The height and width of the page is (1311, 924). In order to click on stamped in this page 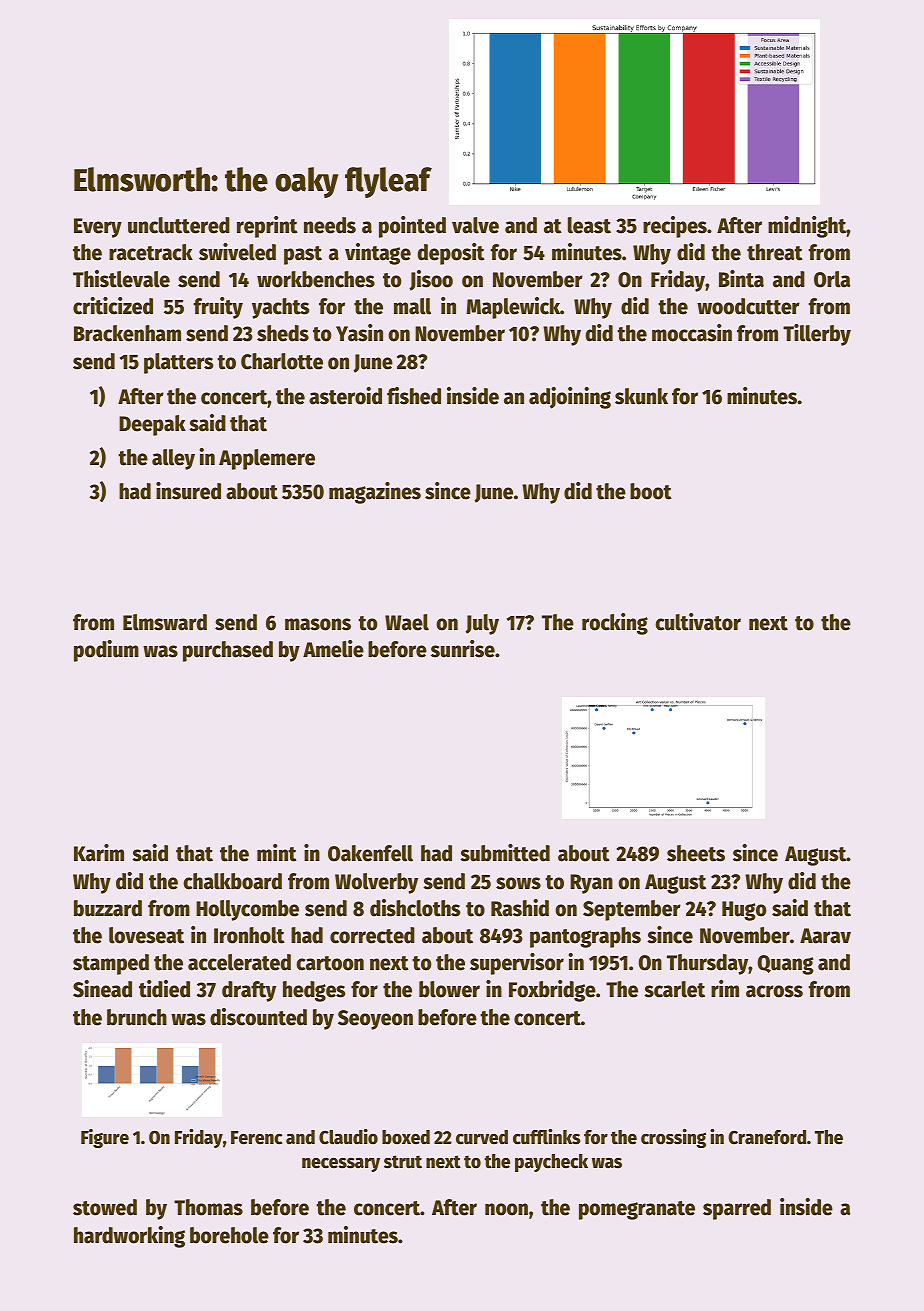, I will do `click(111, 964)`.
